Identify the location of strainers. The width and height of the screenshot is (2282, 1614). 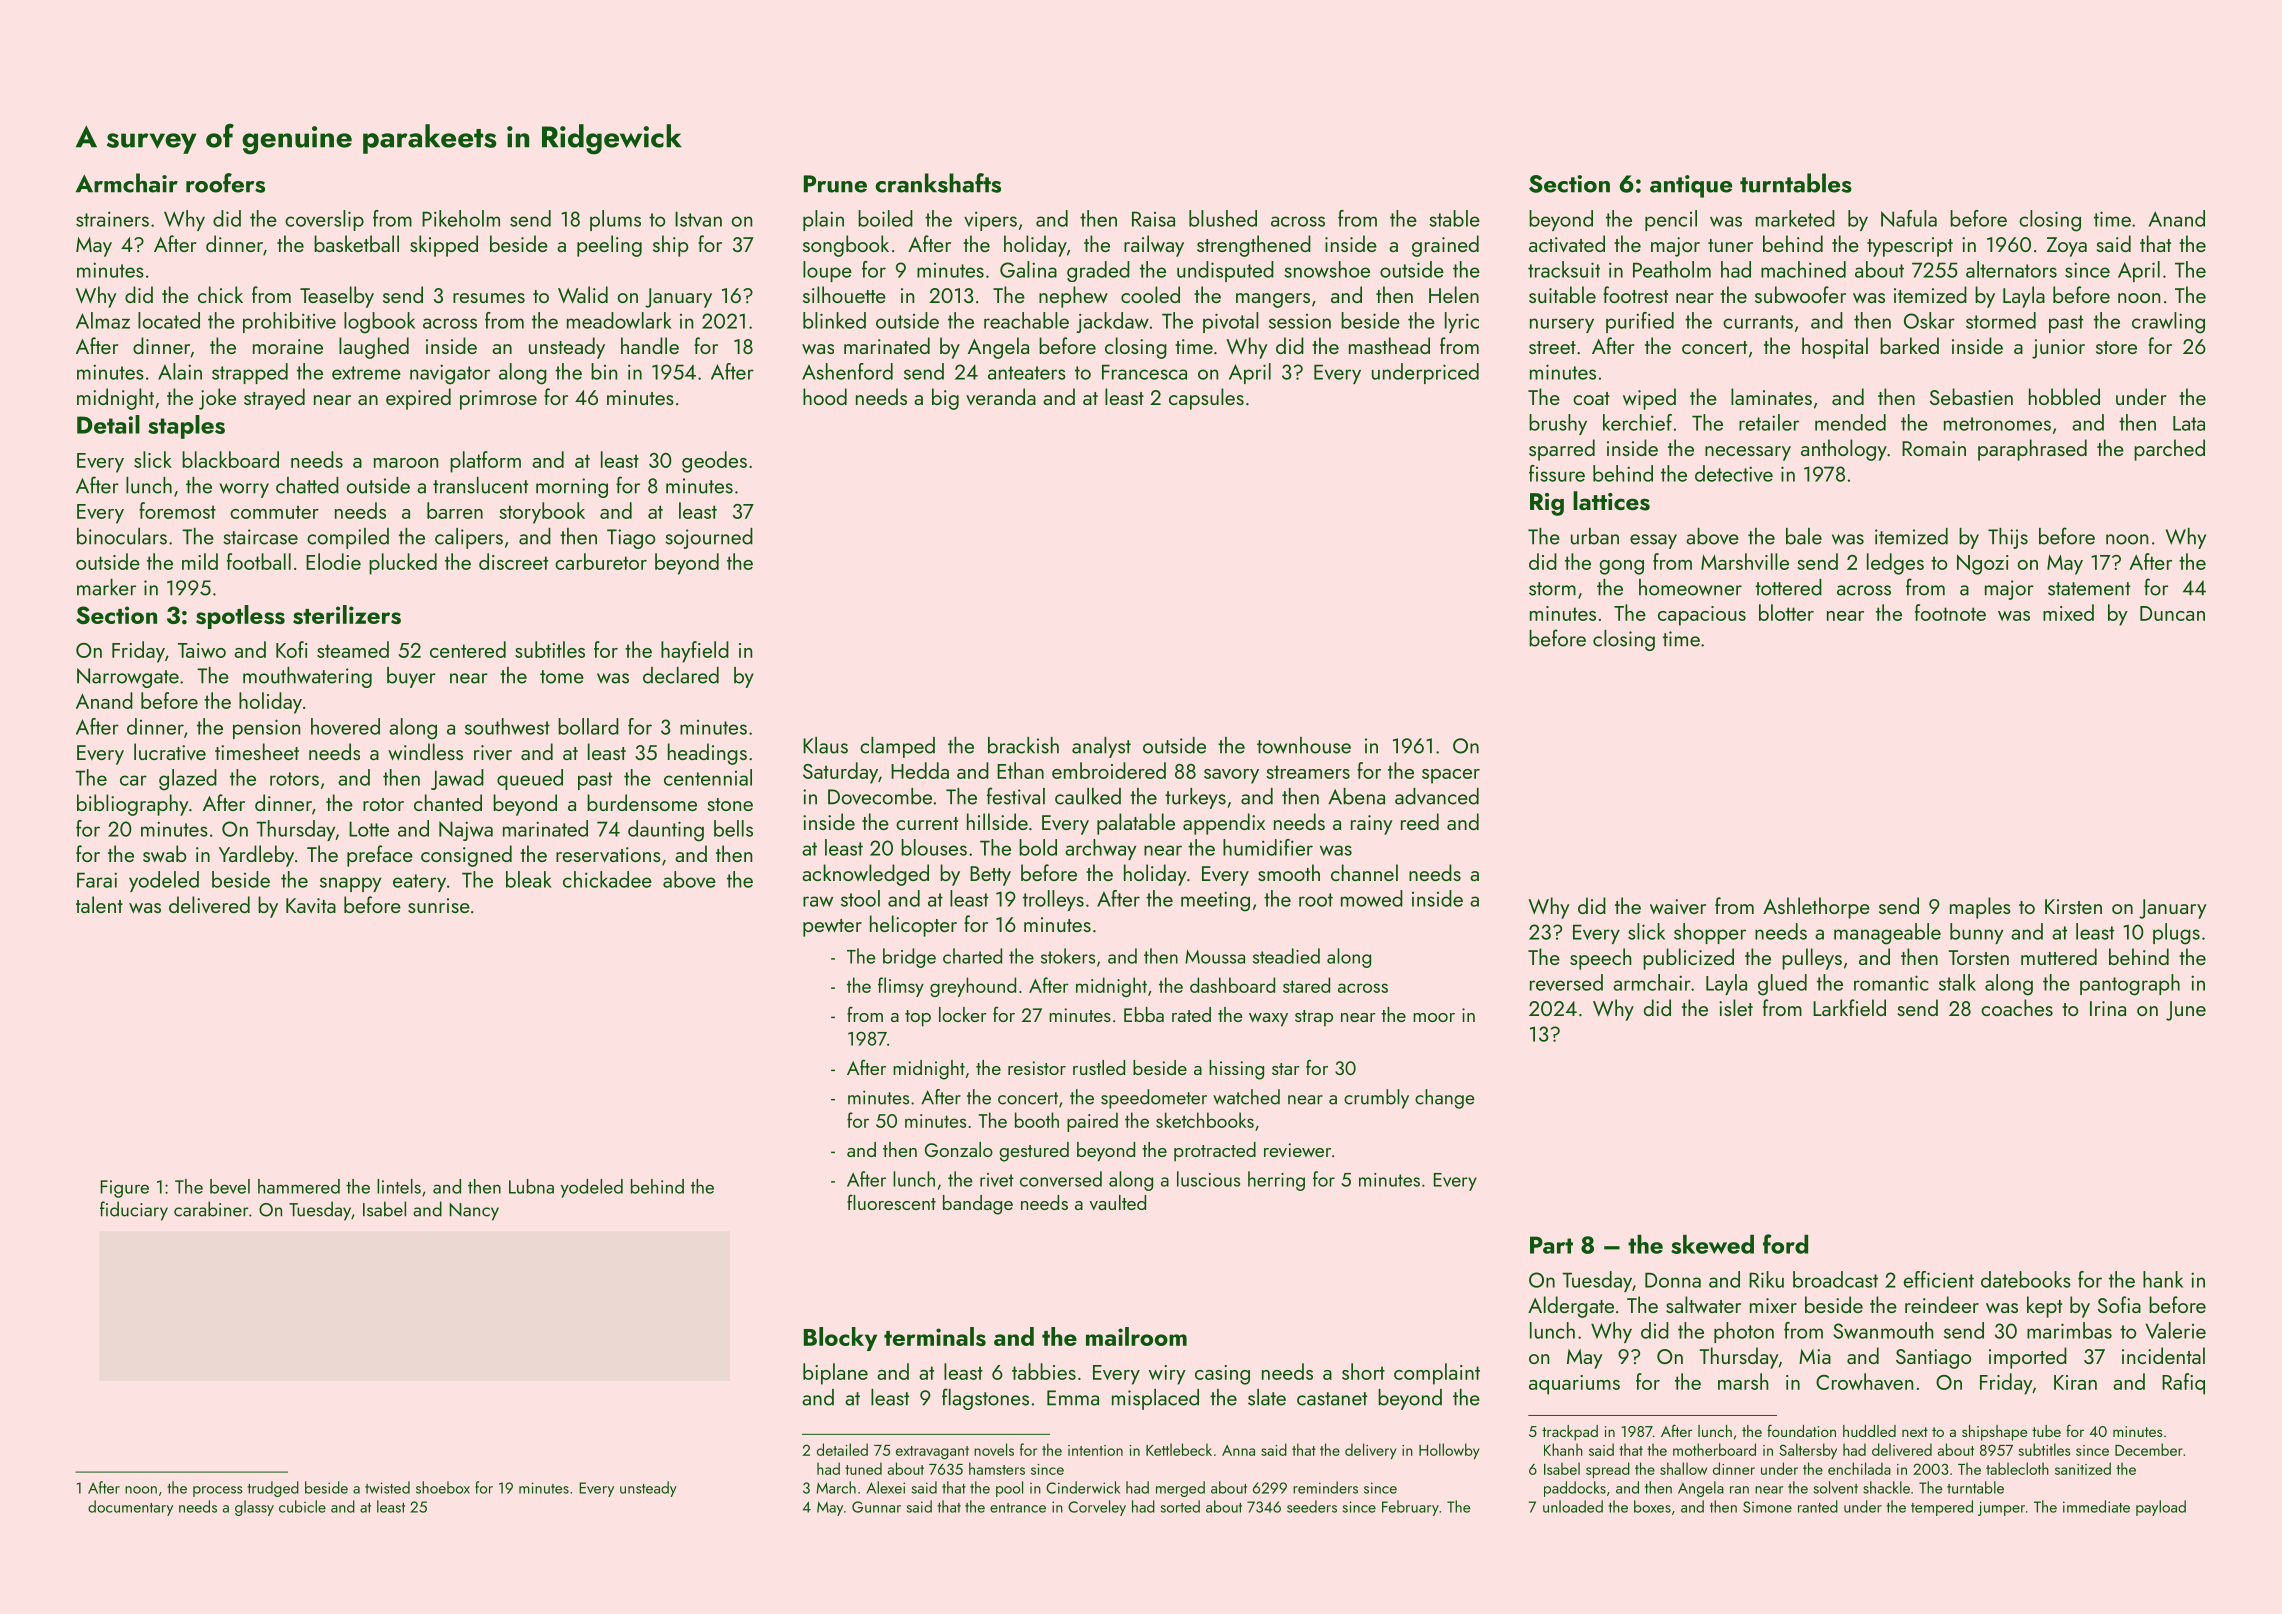
(112, 219).
